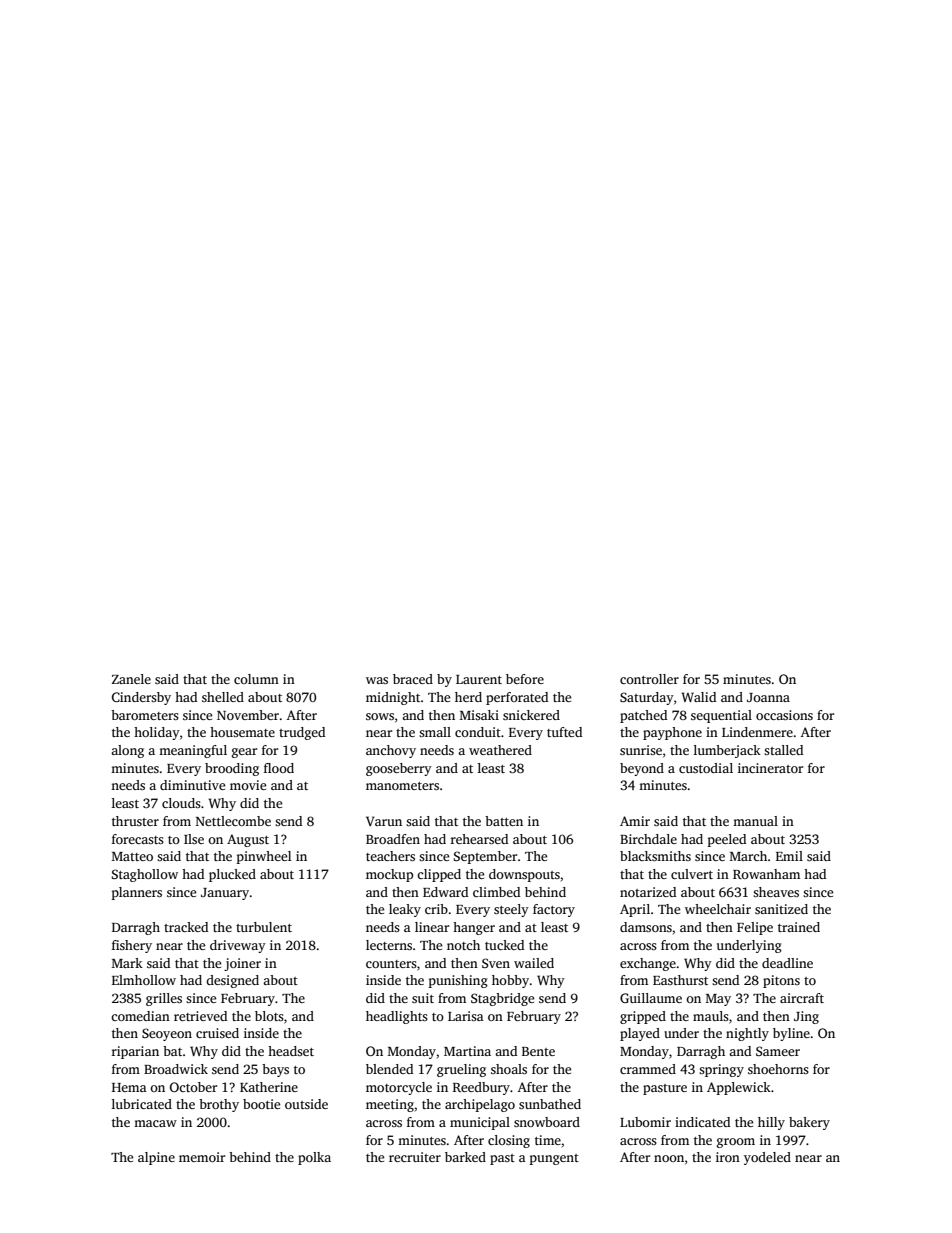  Describe the element at coordinates (384, 821) in the screenshot. I see `Varun` at that location.
